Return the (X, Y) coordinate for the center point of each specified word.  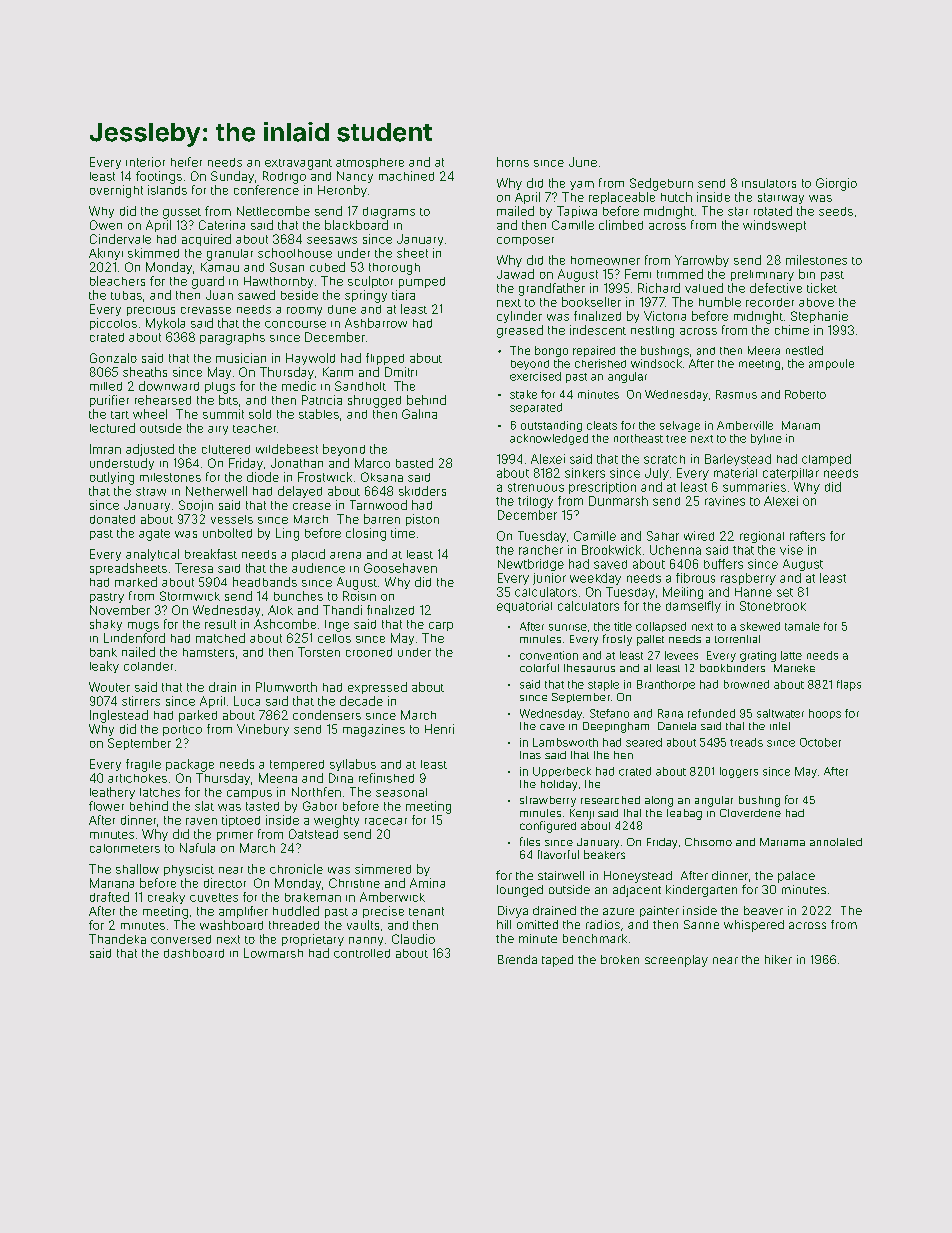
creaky (166, 898)
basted (414, 463)
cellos (334, 638)
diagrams (389, 213)
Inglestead (119, 716)
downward (169, 386)
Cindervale (120, 239)
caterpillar (791, 474)
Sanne (701, 924)
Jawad (515, 274)
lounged (520, 891)
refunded (711, 713)
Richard (659, 288)
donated (112, 519)
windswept (774, 226)
